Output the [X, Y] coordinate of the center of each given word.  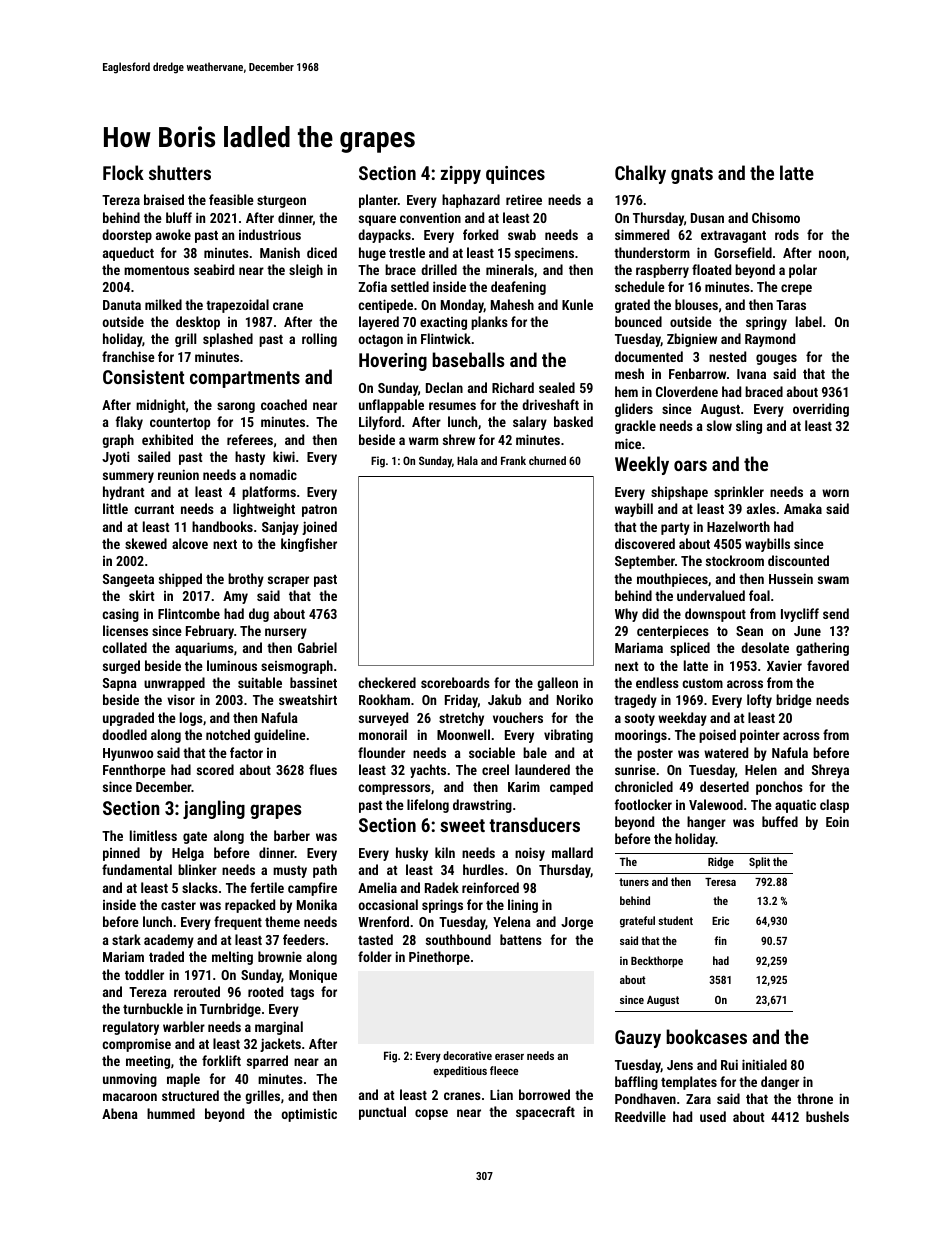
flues [323, 769]
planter [378, 201]
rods [787, 234]
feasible [231, 199]
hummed [171, 1113]
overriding [821, 410]
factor [246, 752]
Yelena [512, 921]
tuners [634, 882]
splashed [228, 340]
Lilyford [380, 423]
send [836, 613]
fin [720, 940]
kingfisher [309, 545]
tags [302, 994]
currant [154, 509]
